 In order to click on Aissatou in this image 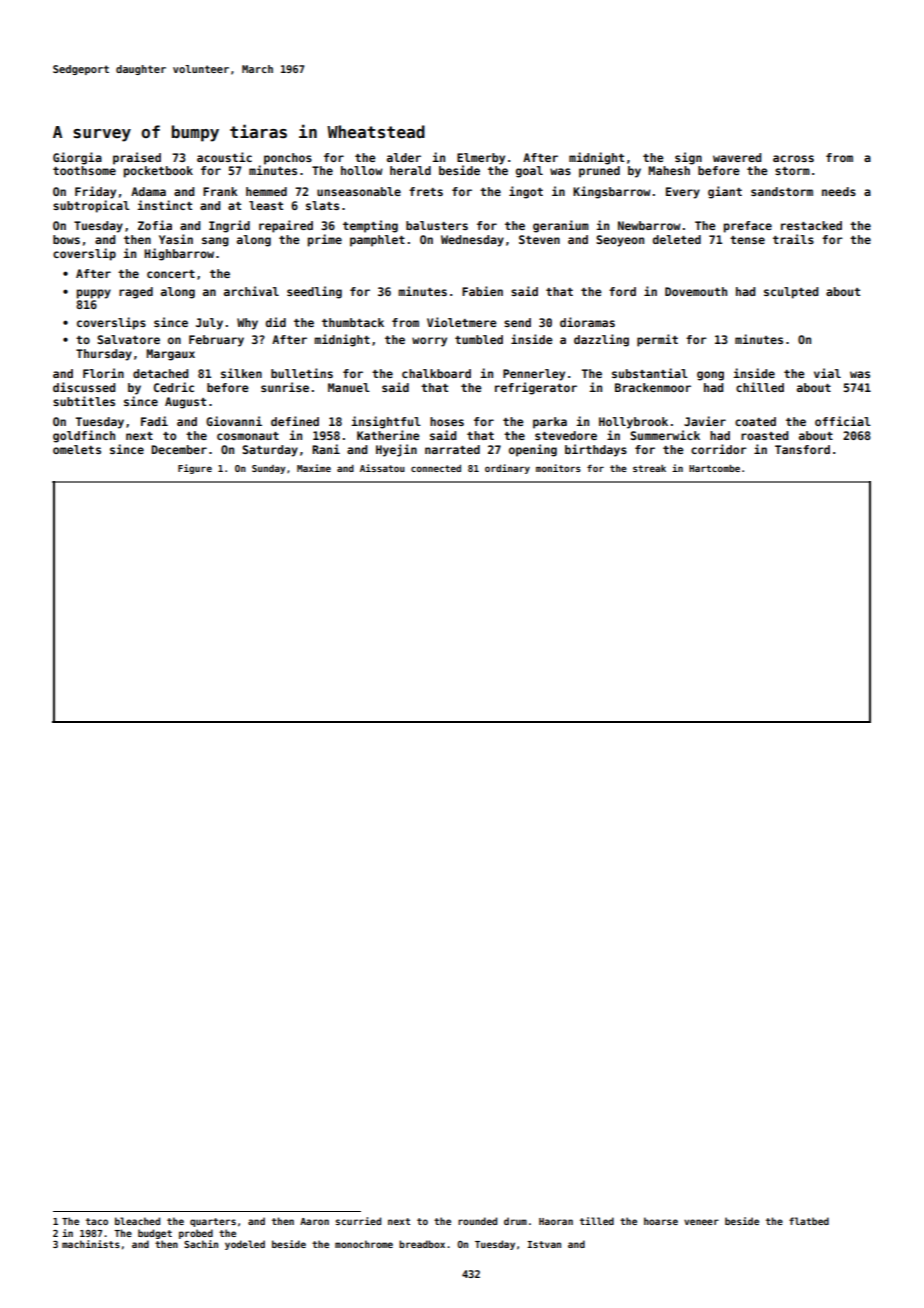, I will do `click(382, 468)`.
